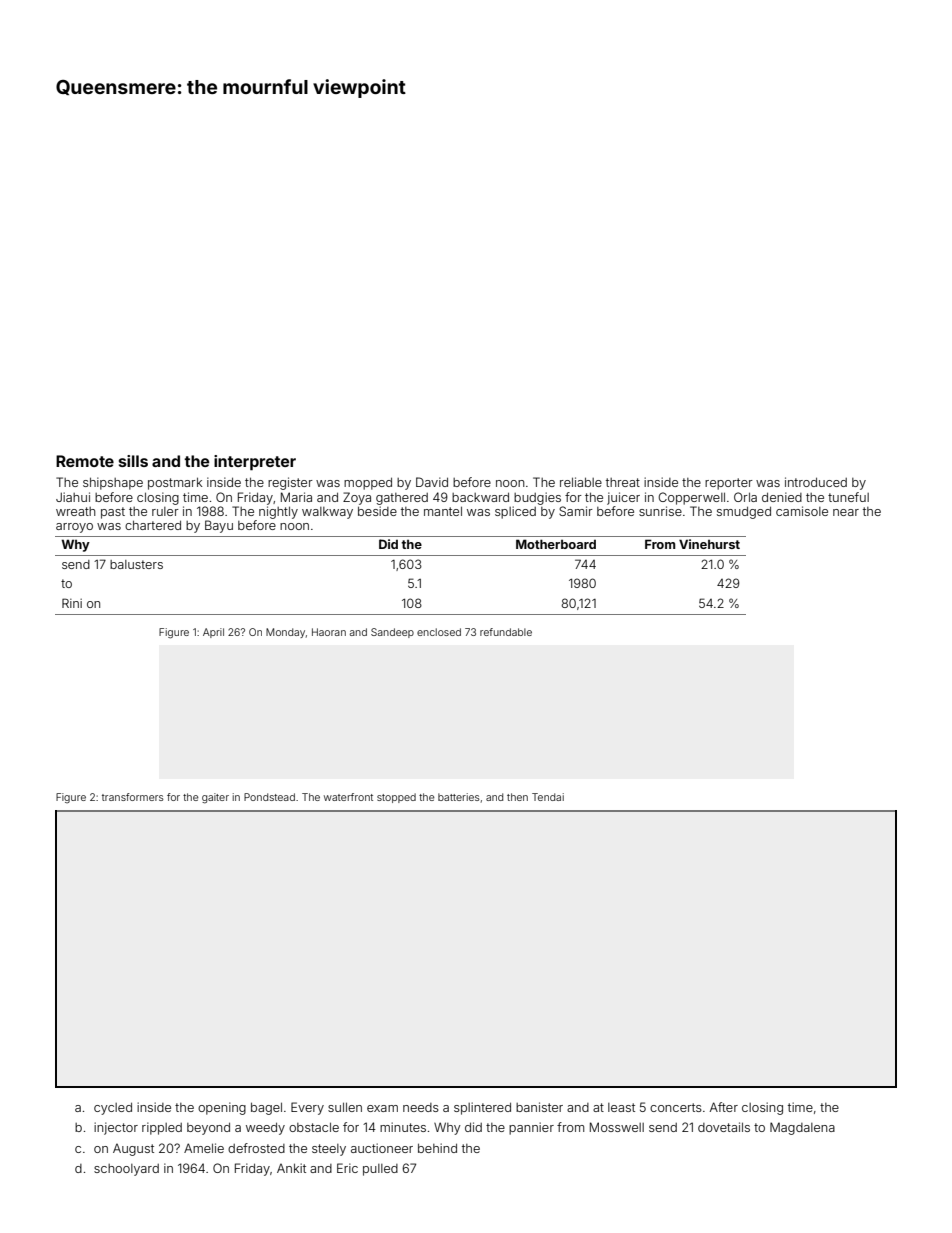 Image resolution: width=952 pixels, height=1233 pixels. Describe the element at coordinates (136, 564) in the image. I see `balusters` at that location.
